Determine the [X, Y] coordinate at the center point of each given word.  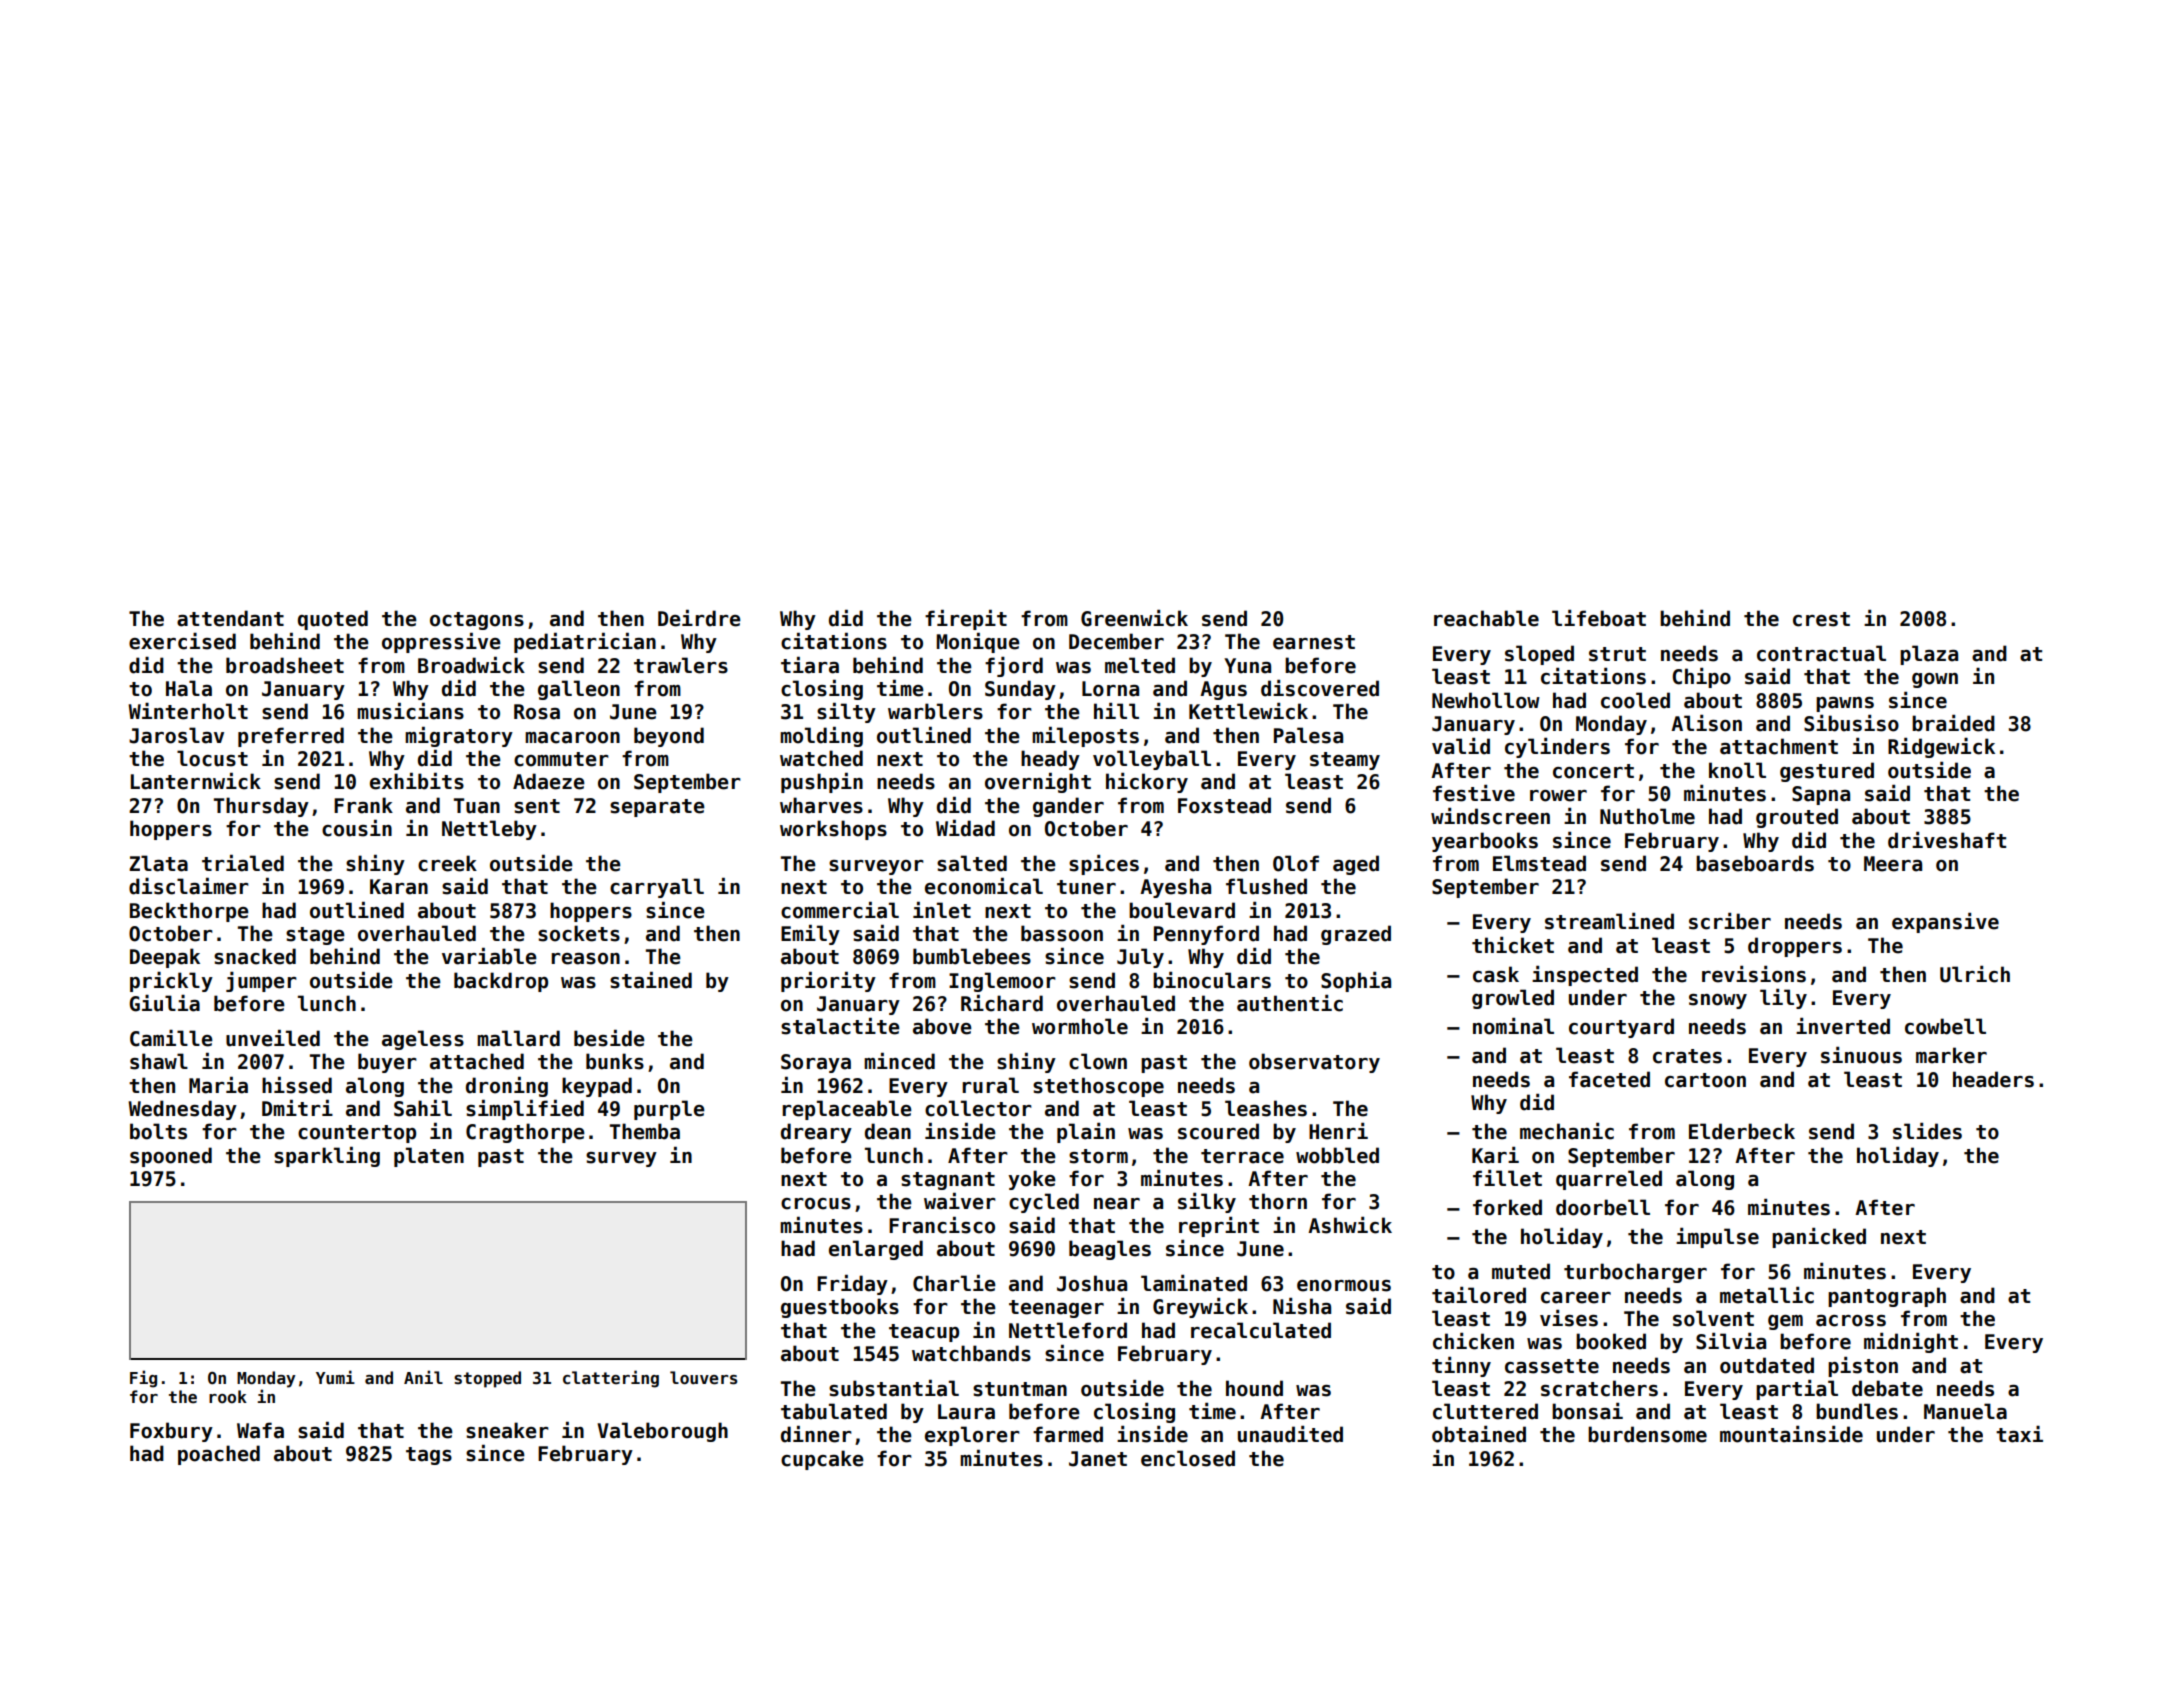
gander [1068, 807]
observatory [1314, 1063]
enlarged [876, 1250]
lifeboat [1599, 618]
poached [219, 1455]
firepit [966, 620]
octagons [477, 621]
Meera [1893, 864]
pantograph [1887, 1297]
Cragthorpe [525, 1133]
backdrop [501, 982]
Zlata [158, 863]
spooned [171, 1157]
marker [1951, 1055]
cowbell [1945, 1026]
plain [1086, 1133]
